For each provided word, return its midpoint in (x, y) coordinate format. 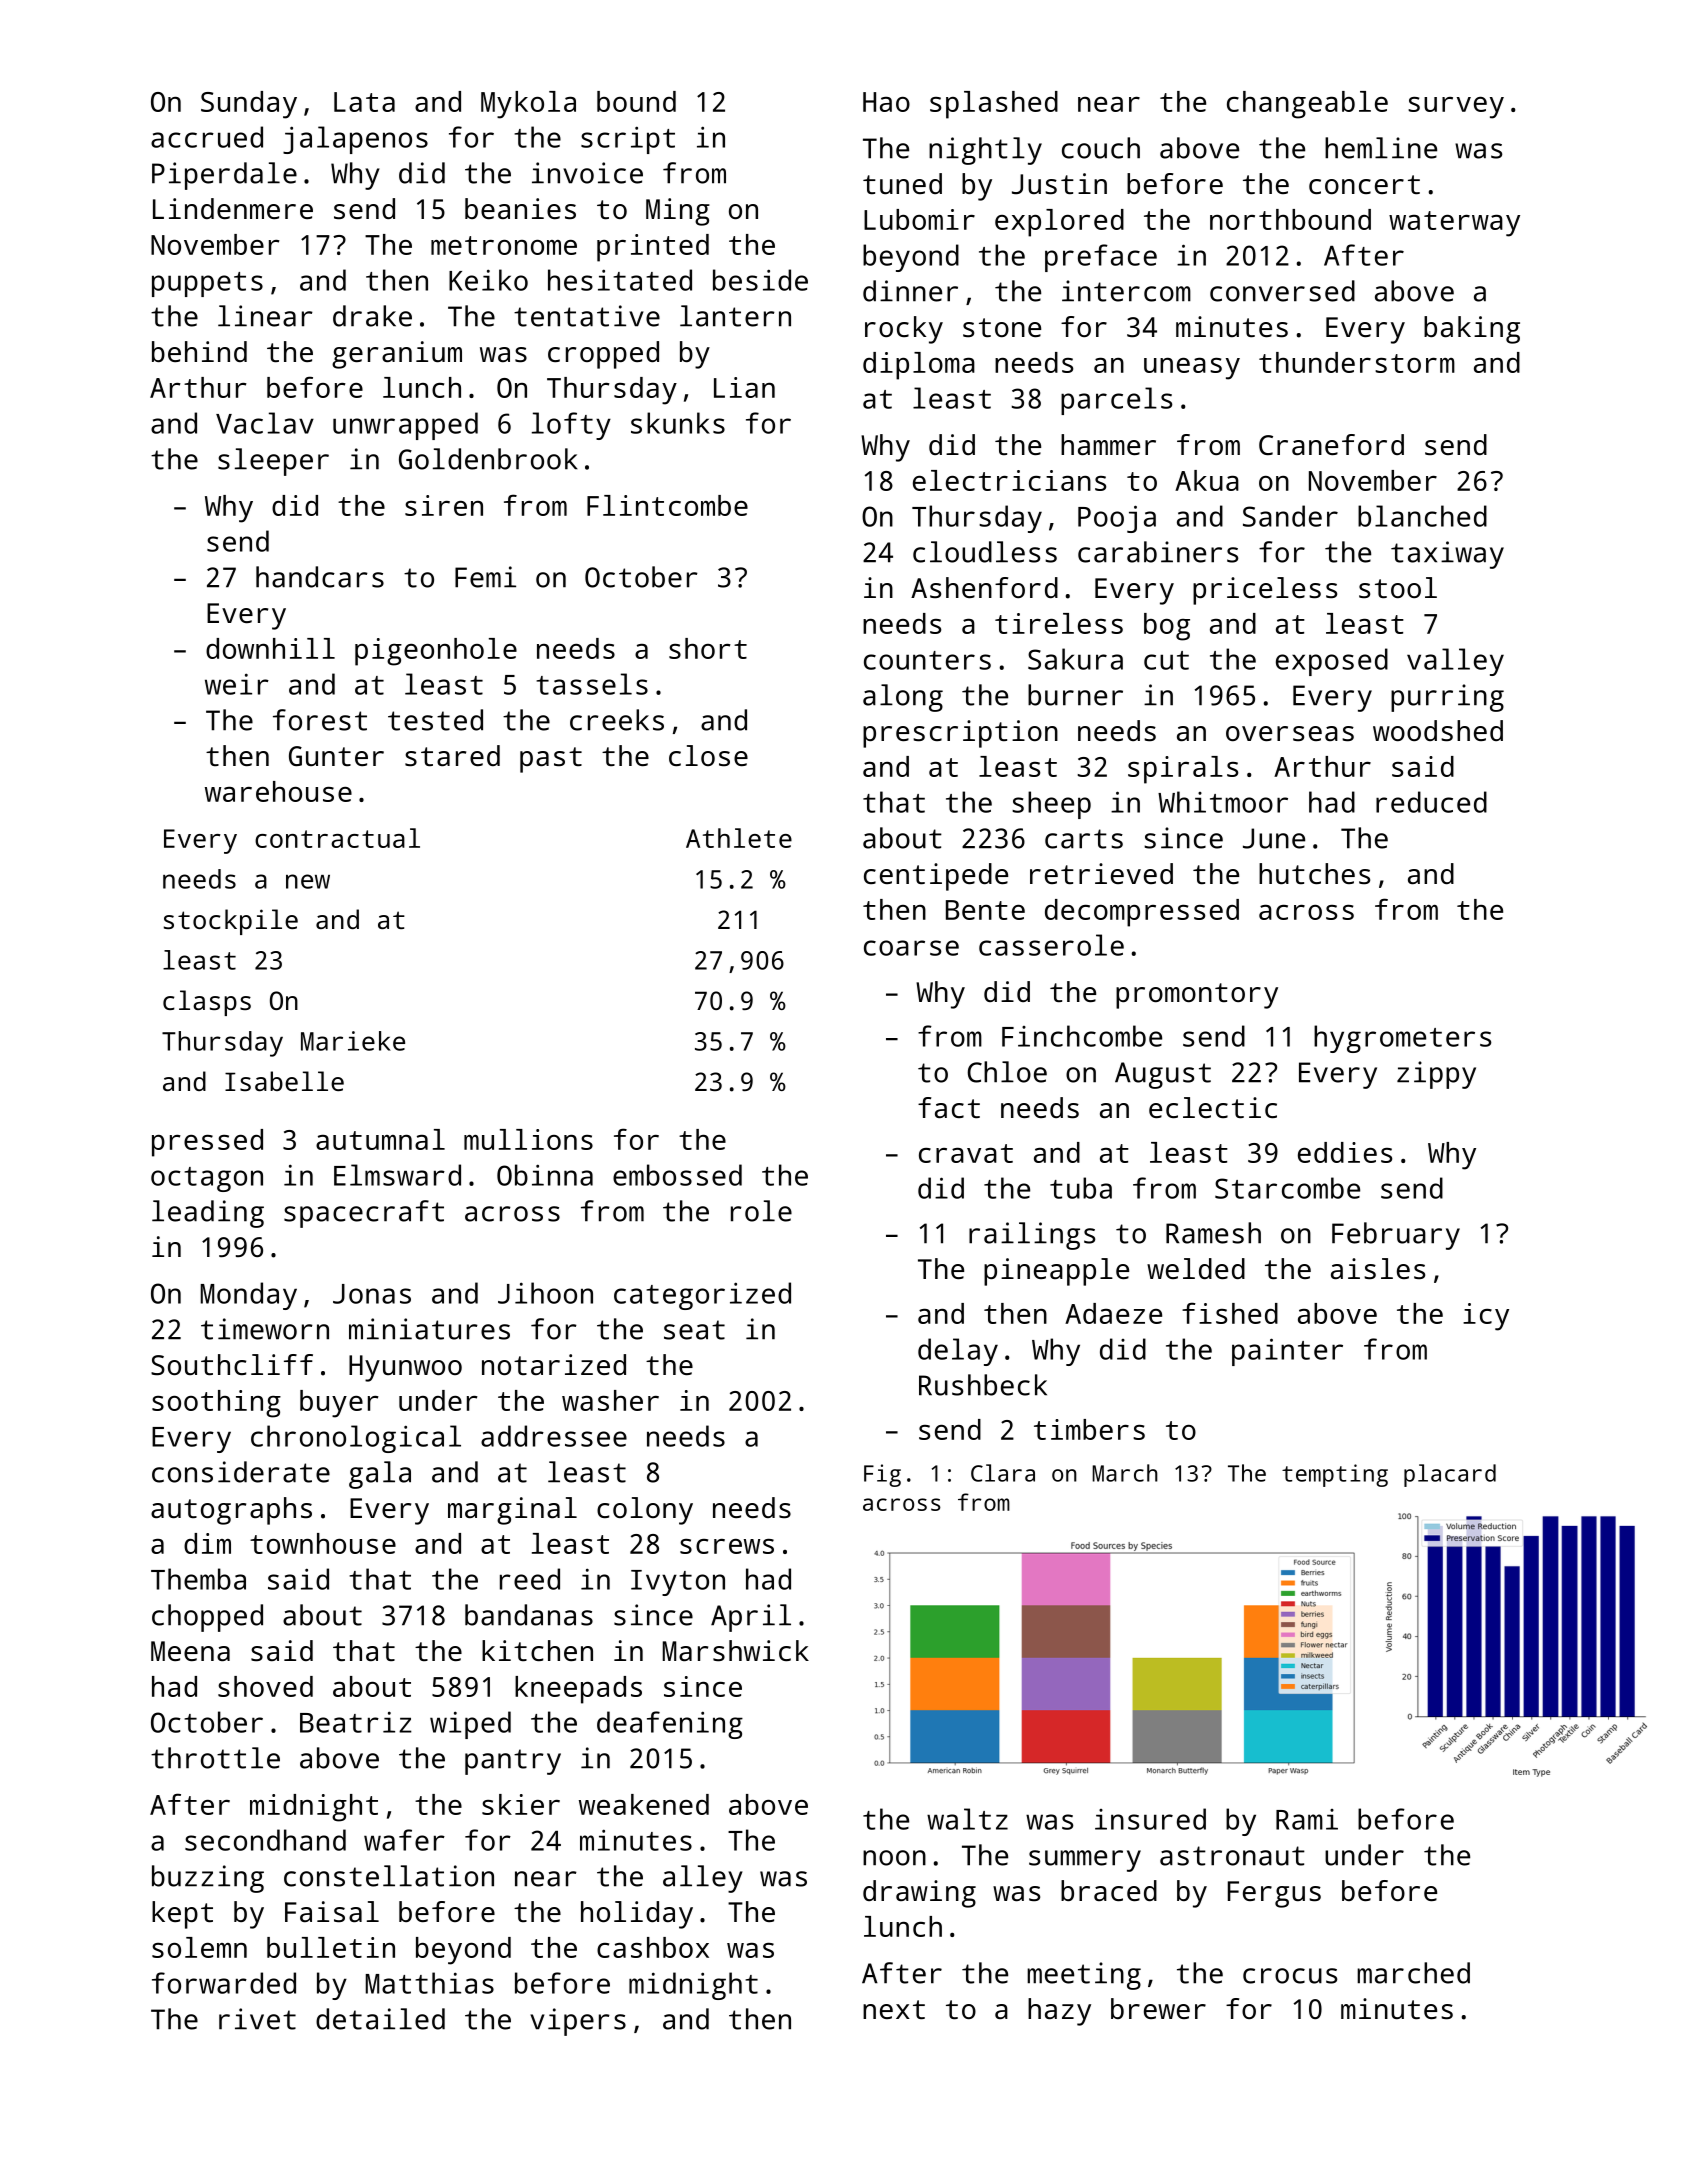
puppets (207, 284)
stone (1002, 328)
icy (1486, 1317)
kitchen (537, 1650)
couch (1101, 148)
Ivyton (678, 1583)
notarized (554, 1364)
